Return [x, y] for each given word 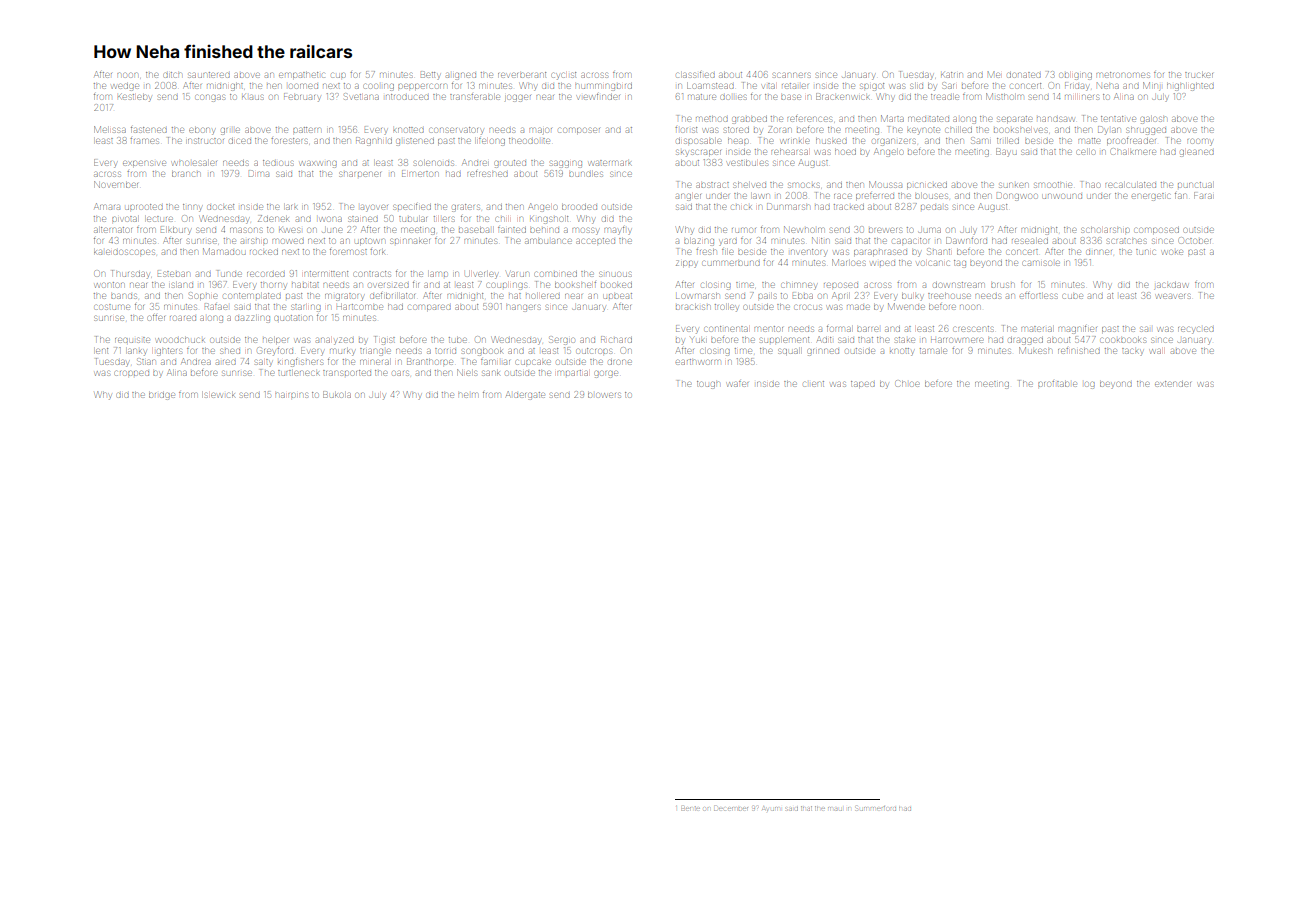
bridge [162, 396]
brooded [579, 207]
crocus [808, 307]
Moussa [885, 184]
